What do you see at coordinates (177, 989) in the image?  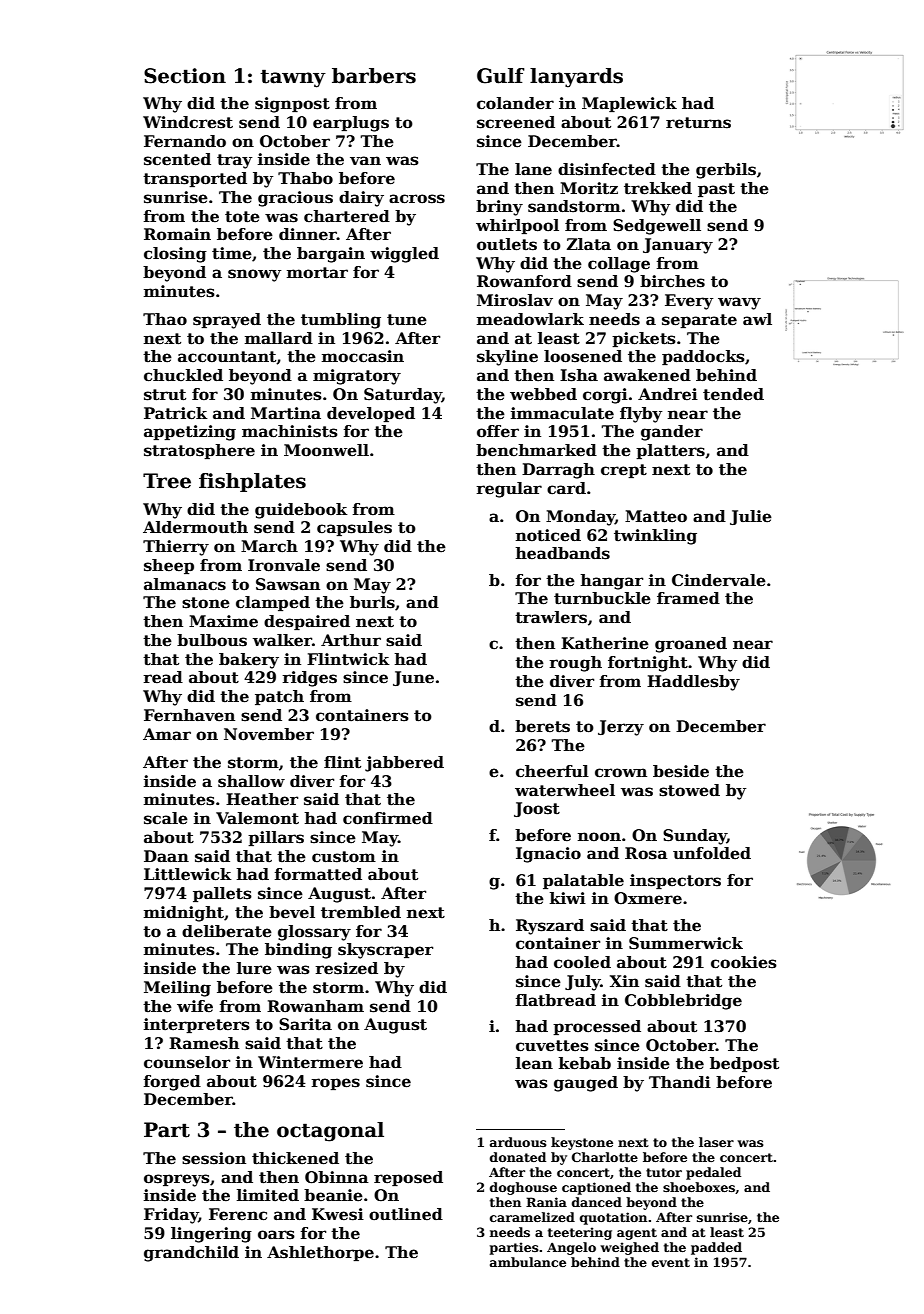 I see `Meiling` at bounding box center [177, 989].
